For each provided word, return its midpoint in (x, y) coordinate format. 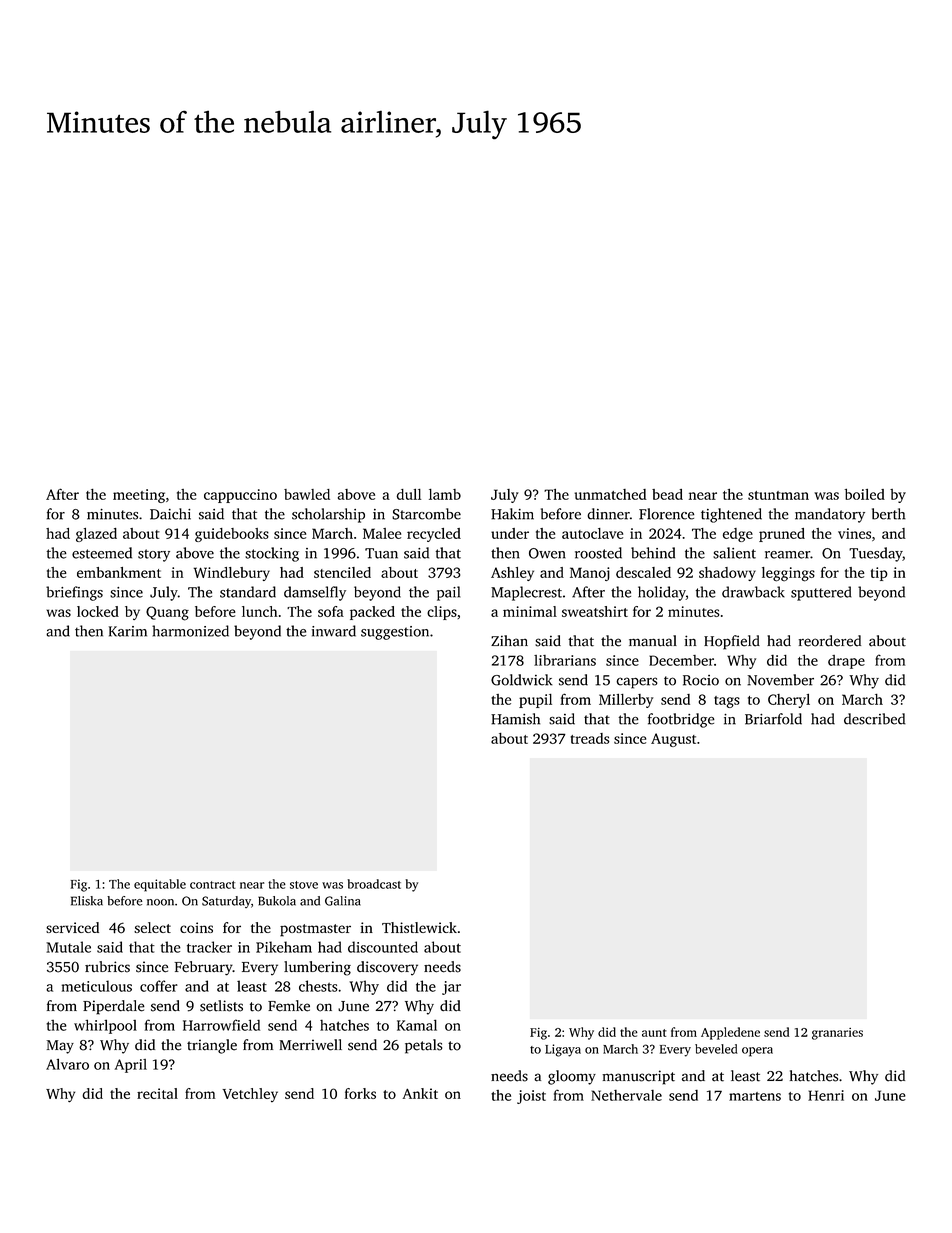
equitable (160, 885)
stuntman (778, 495)
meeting (139, 496)
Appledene (730, 1033)
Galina (343, 901)
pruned (782, 535)
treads (590, 738)
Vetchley (250, 1095)
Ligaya (563, 1050)
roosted (598, 553)
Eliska (87, 901)
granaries (837, 1034)
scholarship (328, 515)
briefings (74, 593)
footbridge (681, 720)
